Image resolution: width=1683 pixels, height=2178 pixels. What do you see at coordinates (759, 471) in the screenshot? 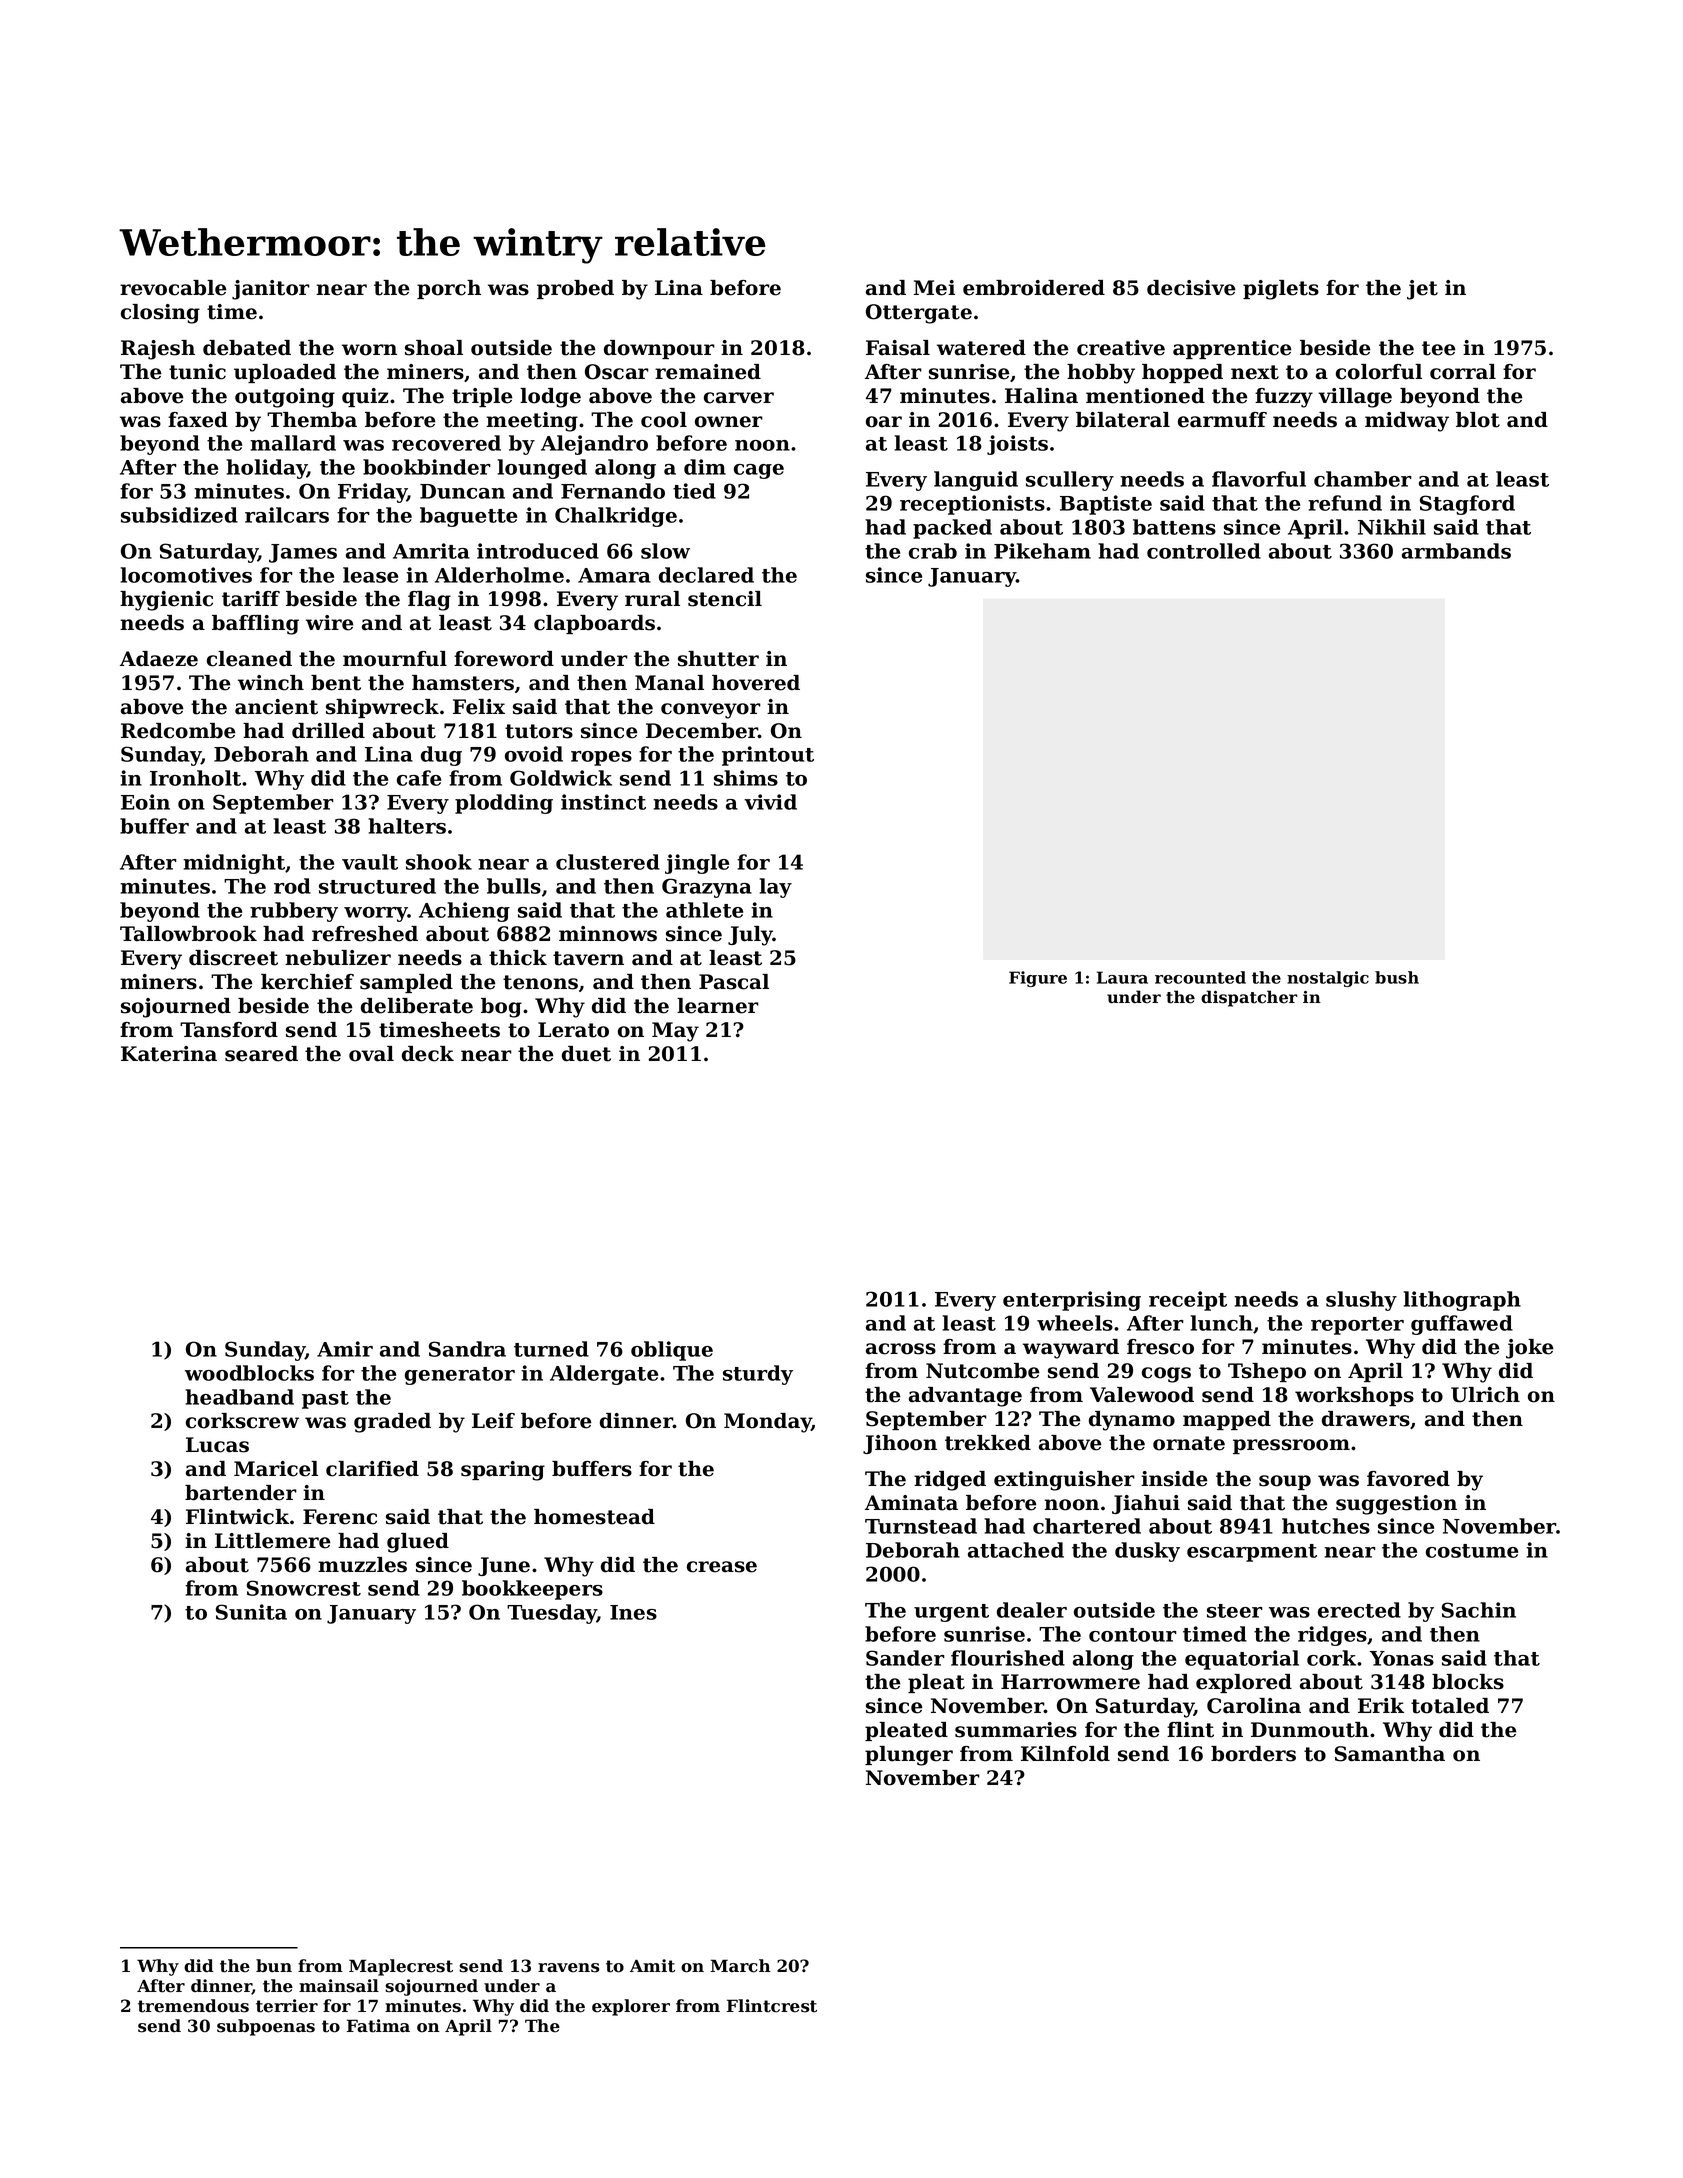
I see `cage` at bounding box center [759, 471].
